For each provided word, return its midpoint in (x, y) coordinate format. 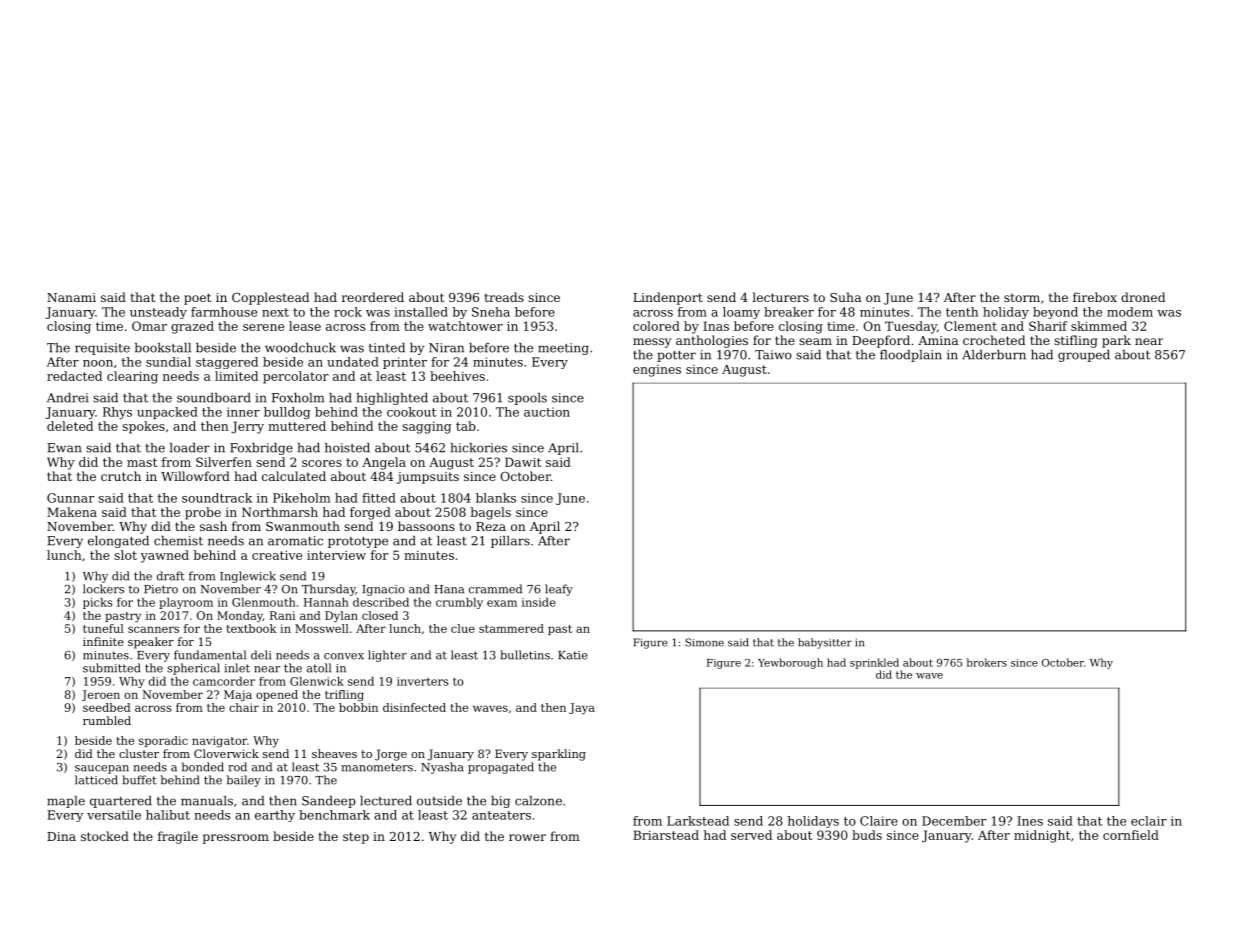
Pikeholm (301, 498)
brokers (987, 662)
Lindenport (668, 298)
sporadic (163, 741)
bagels (490, 513)
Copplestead (270, 298)
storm (1022, 297)
